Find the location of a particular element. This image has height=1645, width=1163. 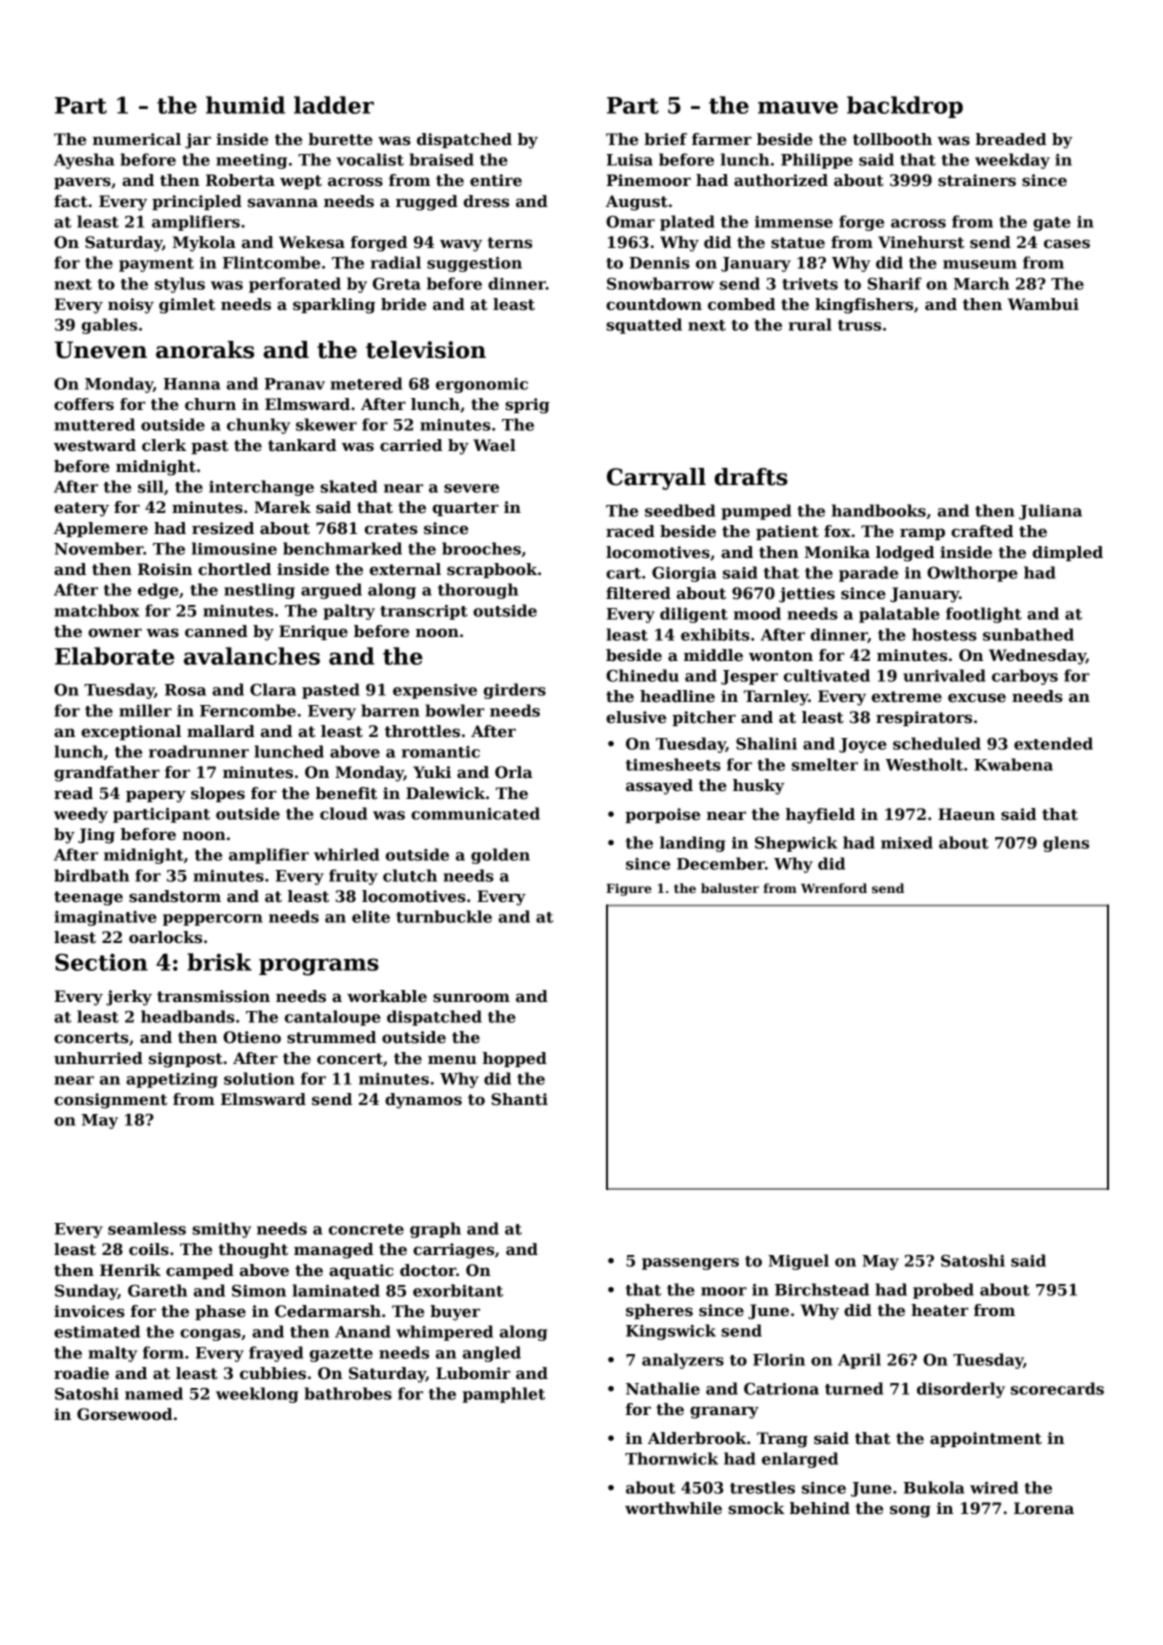

backdrop is located at coordinates (905, 107).
